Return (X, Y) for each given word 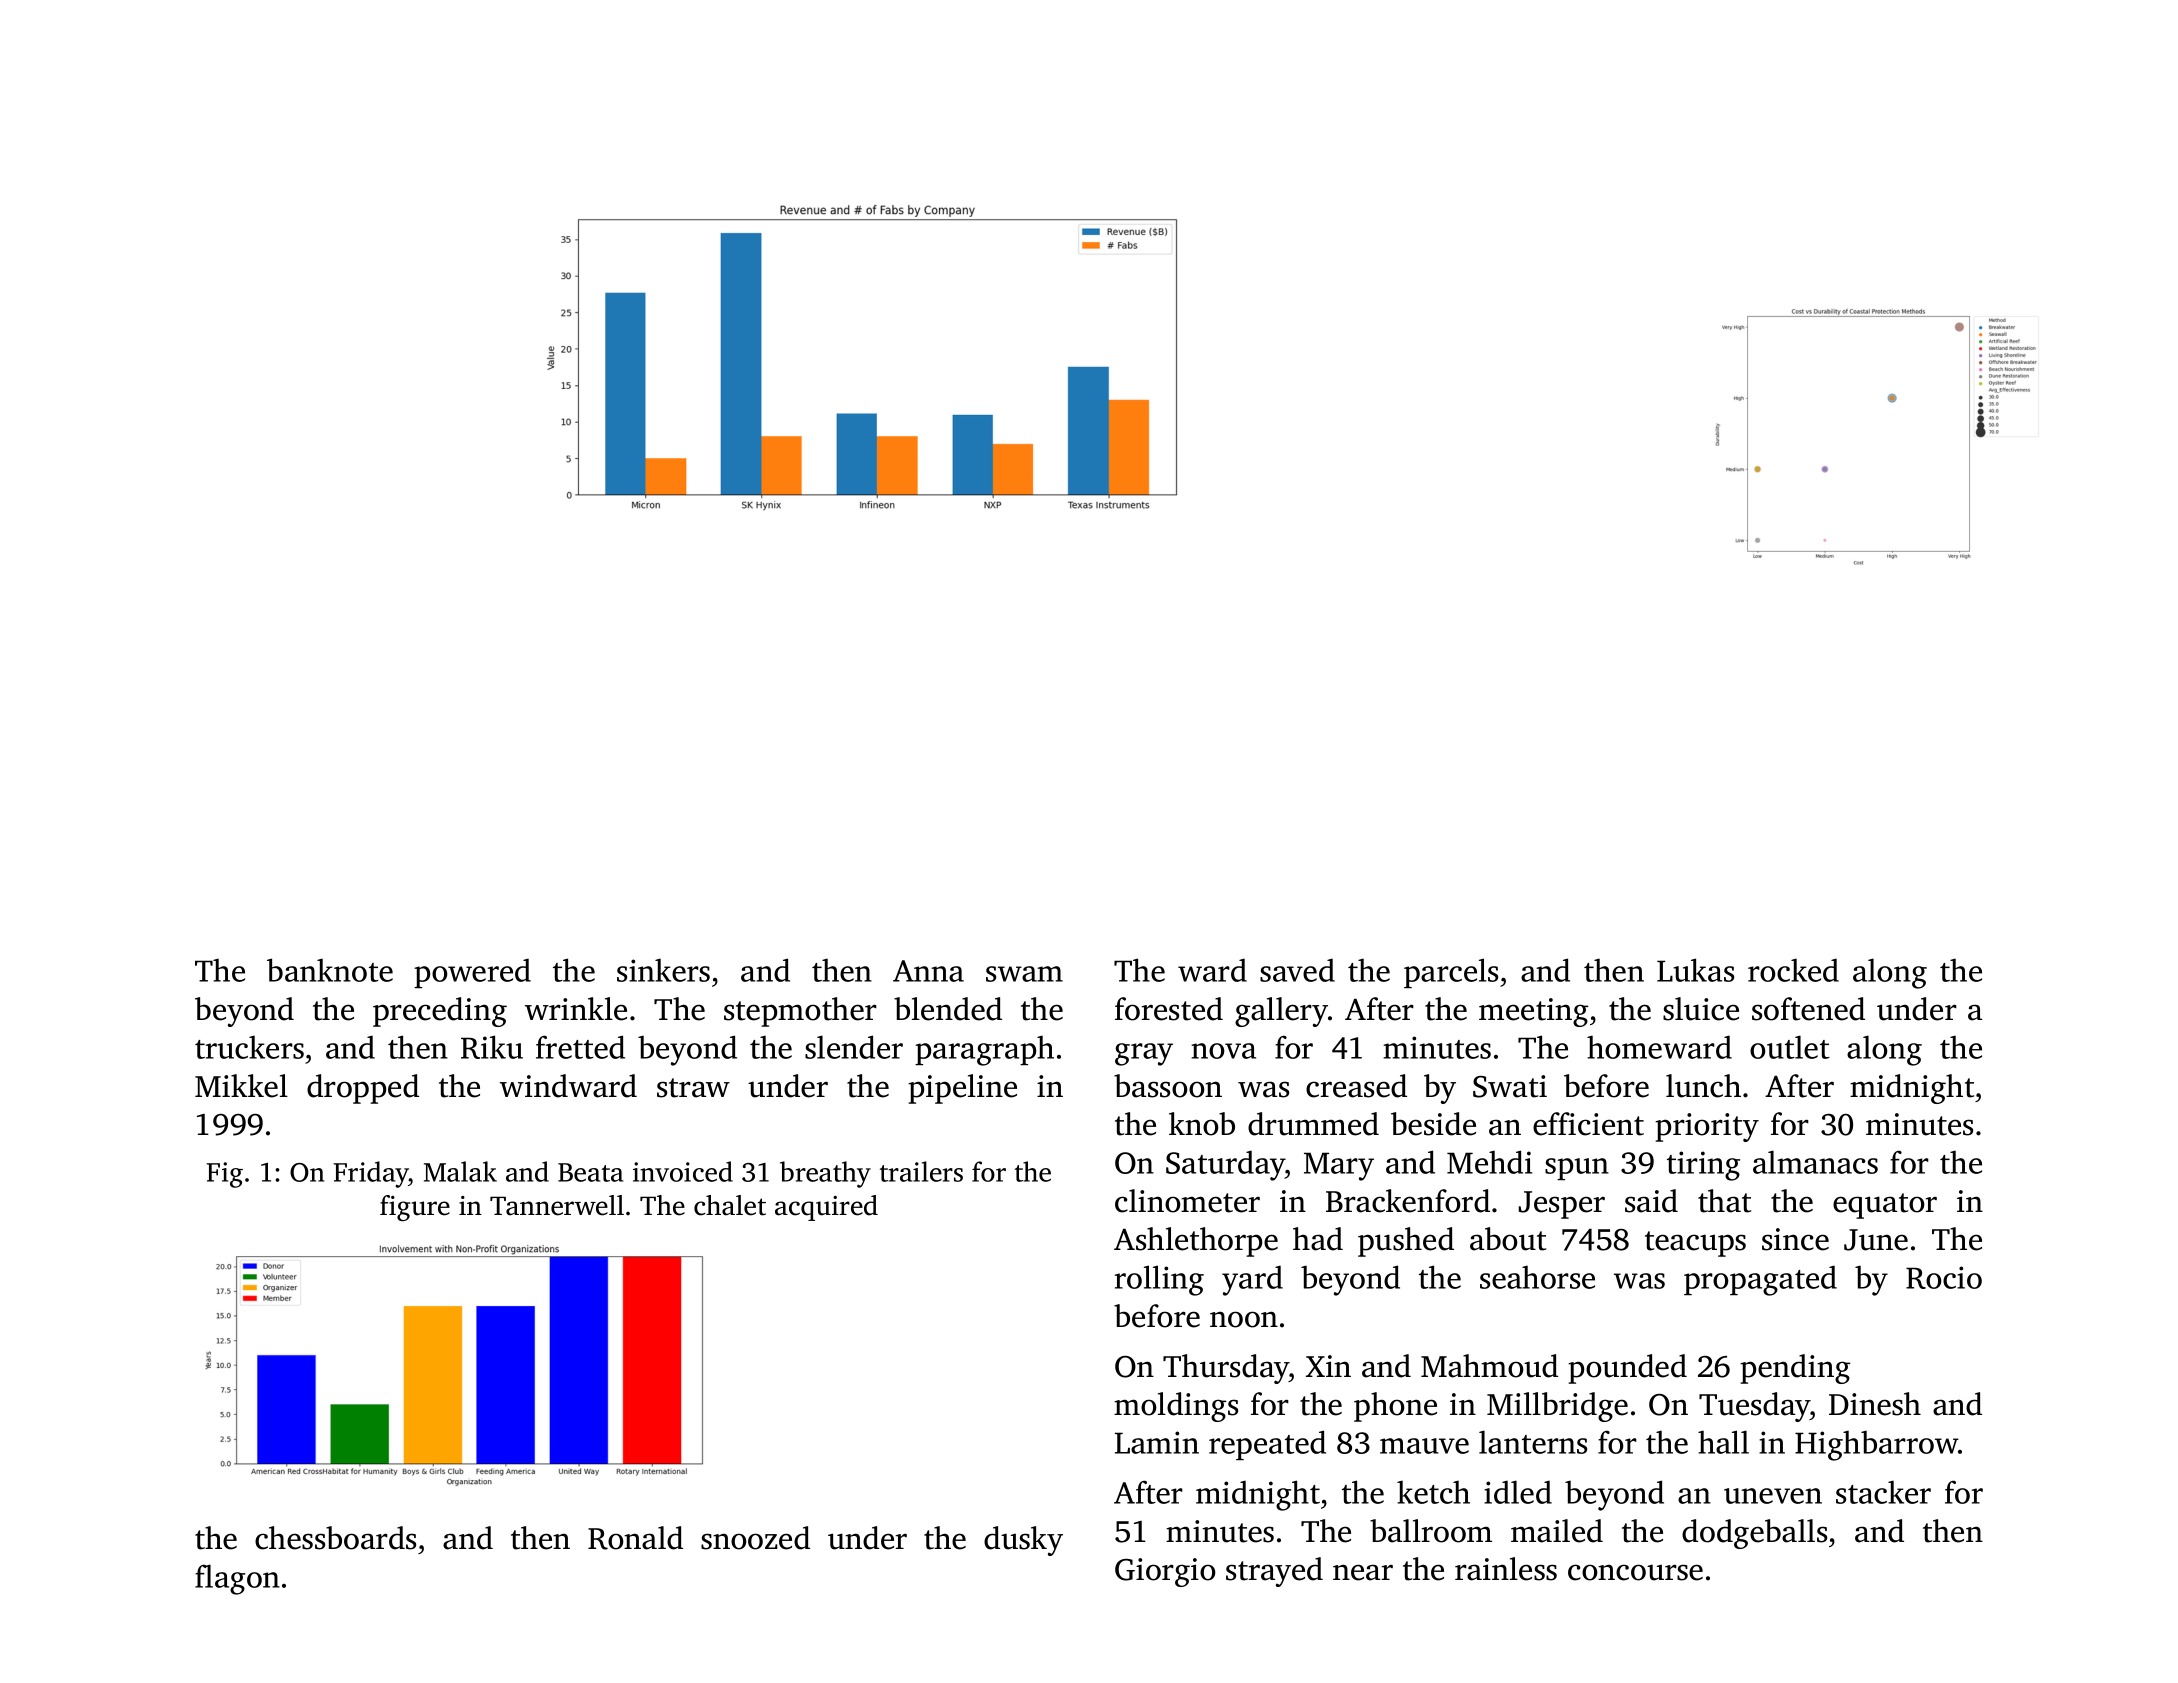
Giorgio (1165, 1572)
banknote (330, 970)
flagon (237, 1579)
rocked (1793, 970)
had (1318, 1239)
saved (1297, 970)
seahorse (1537, 1277)
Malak (460, 1171)
